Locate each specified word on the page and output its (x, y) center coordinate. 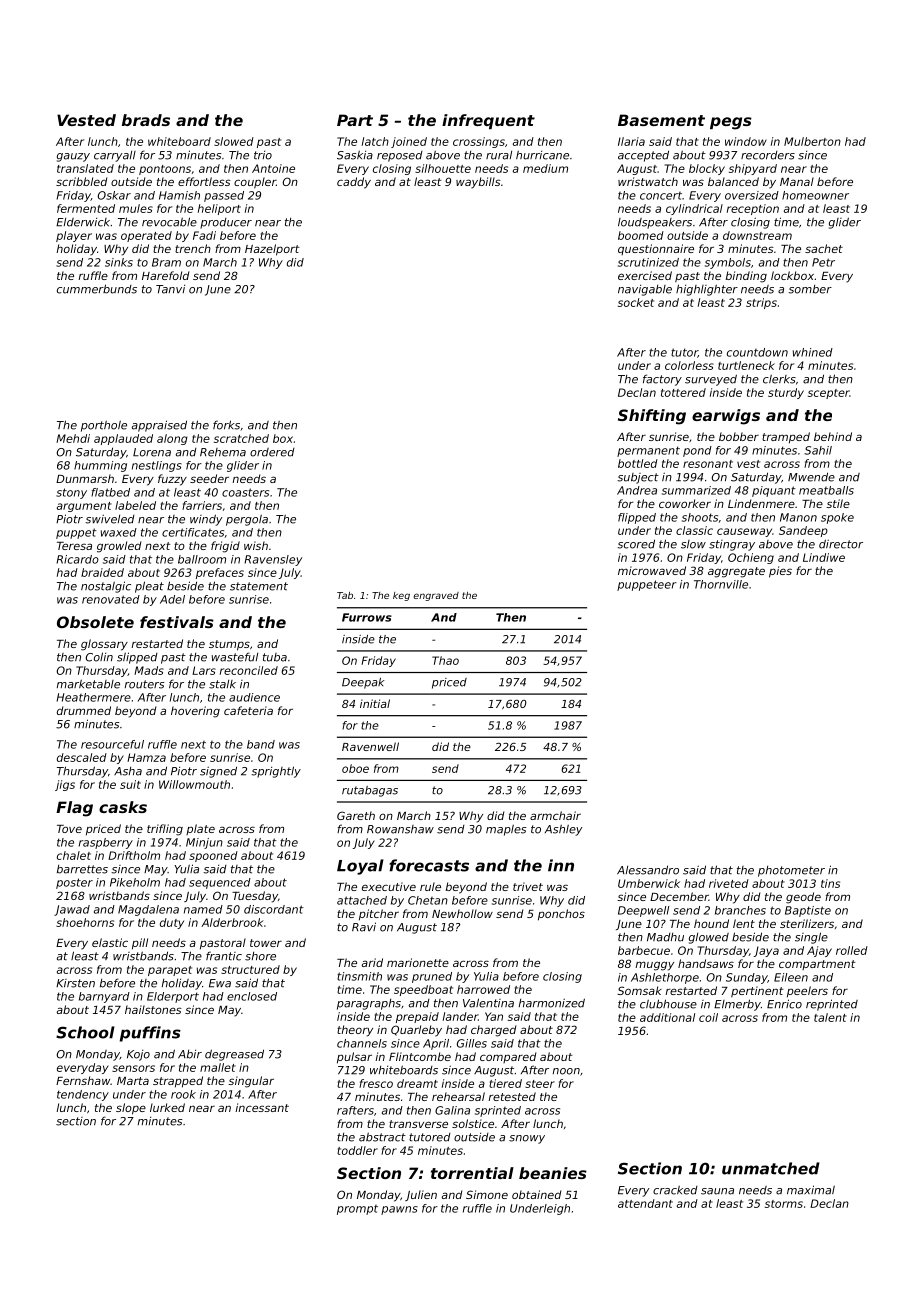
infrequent (488, 121)
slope (131, 1109)
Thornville (721, 584)
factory (662, 380)
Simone (487, 1194)
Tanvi (170, 289)
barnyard (104, 997)
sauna (717, 1191)
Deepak (363, 683)
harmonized (552, 1003)
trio (263, 155)
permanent (648, 451)
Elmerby (737, 1005)
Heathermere (93, 697)
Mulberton (812, 141)
